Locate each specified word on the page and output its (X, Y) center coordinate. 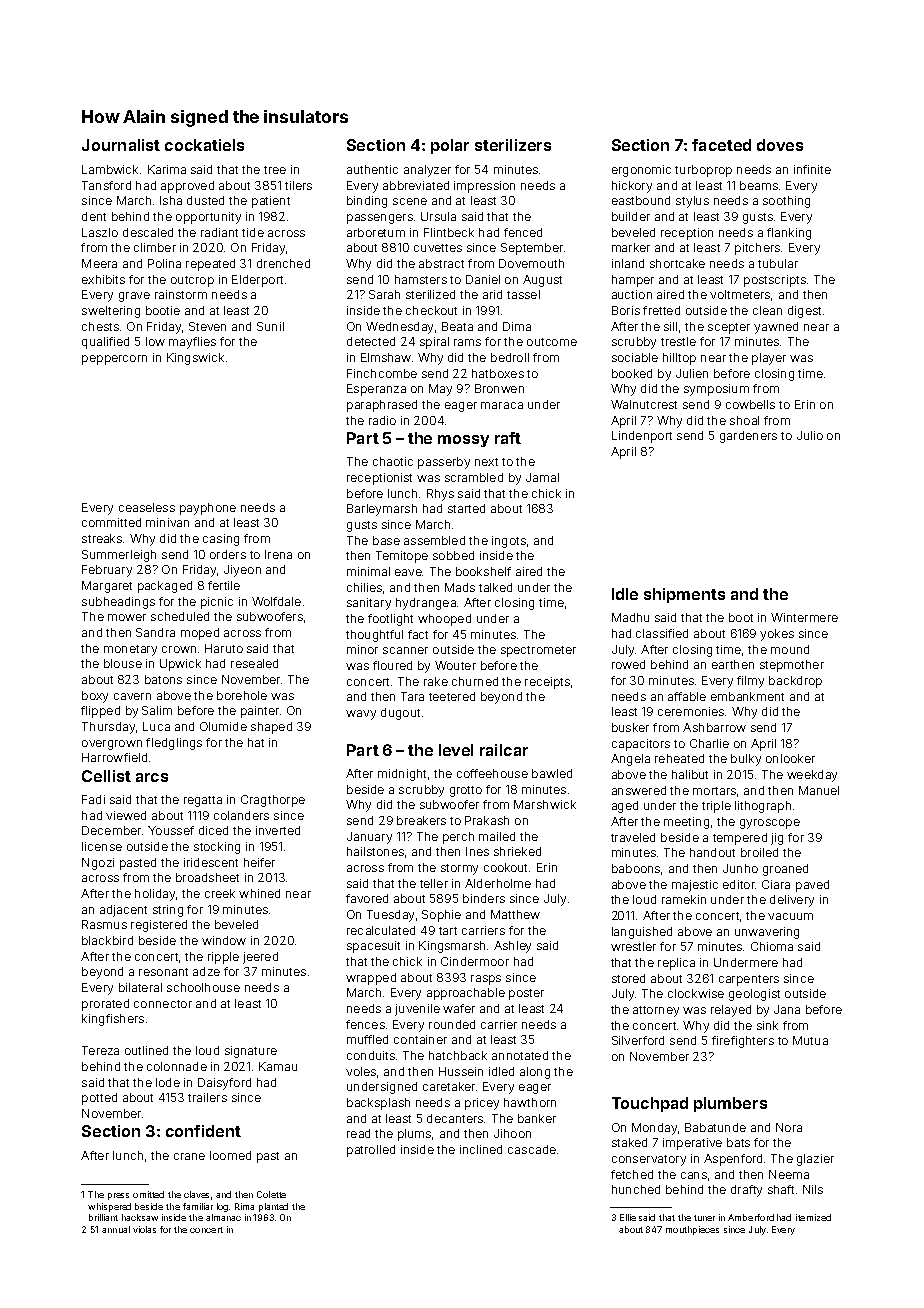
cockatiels (204, 145)
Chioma (772, 946)
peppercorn (114, 360)
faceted (721, 145)
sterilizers (513, 145)
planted (273, 1207)
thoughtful (374, 636)
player (769, 359)
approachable (466, 994)
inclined (481, 1149)
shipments (684, 595)
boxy (95, 697)
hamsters (421, 279)
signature (251, 1052)
